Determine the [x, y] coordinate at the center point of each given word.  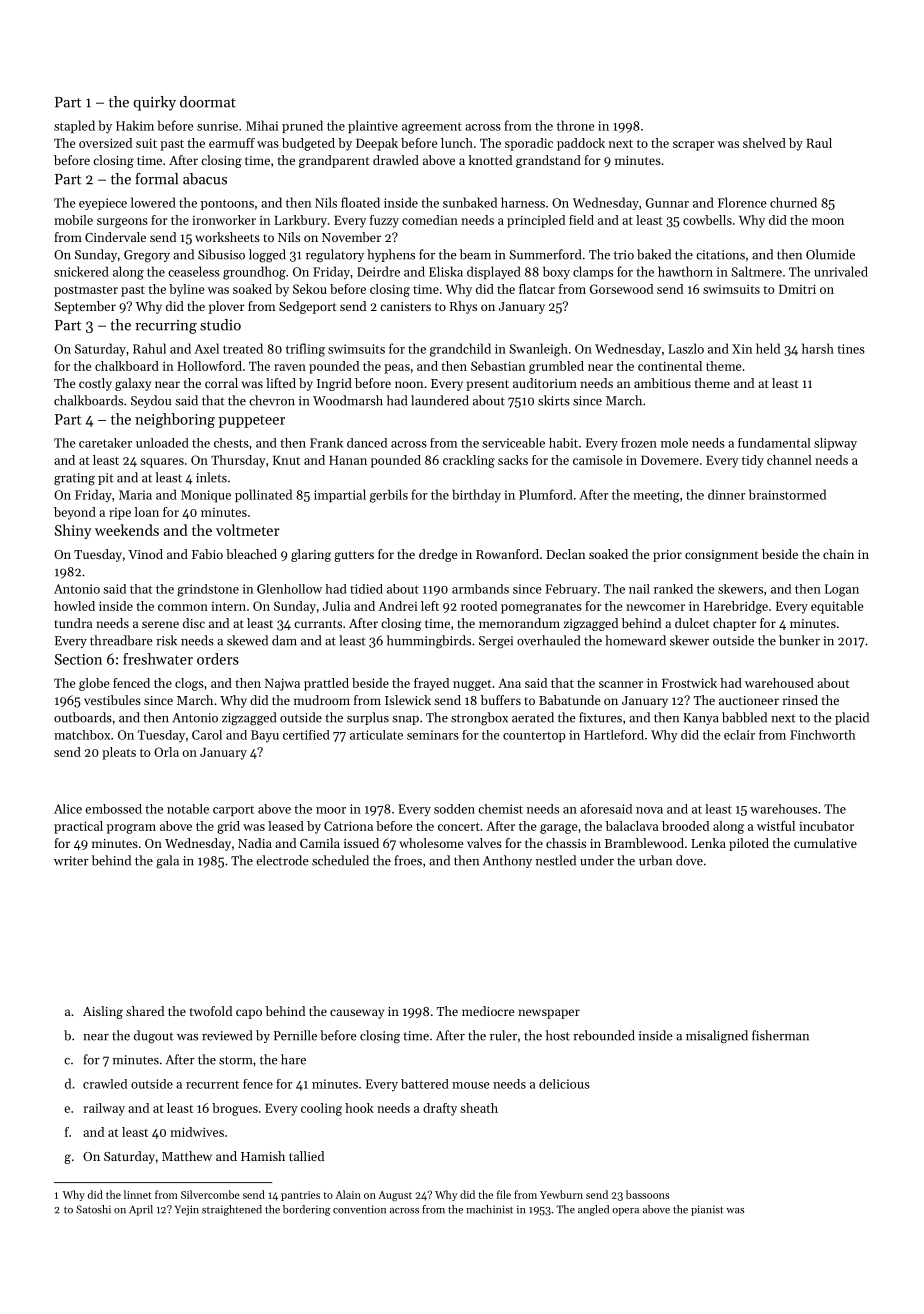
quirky [154, 103]
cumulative [825, 843]
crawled [105, 1084]
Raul [819, 143]
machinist [489, 1209]
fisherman [780, 1035]
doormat [208, 102]
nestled [556, 860]
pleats [119, 753]
